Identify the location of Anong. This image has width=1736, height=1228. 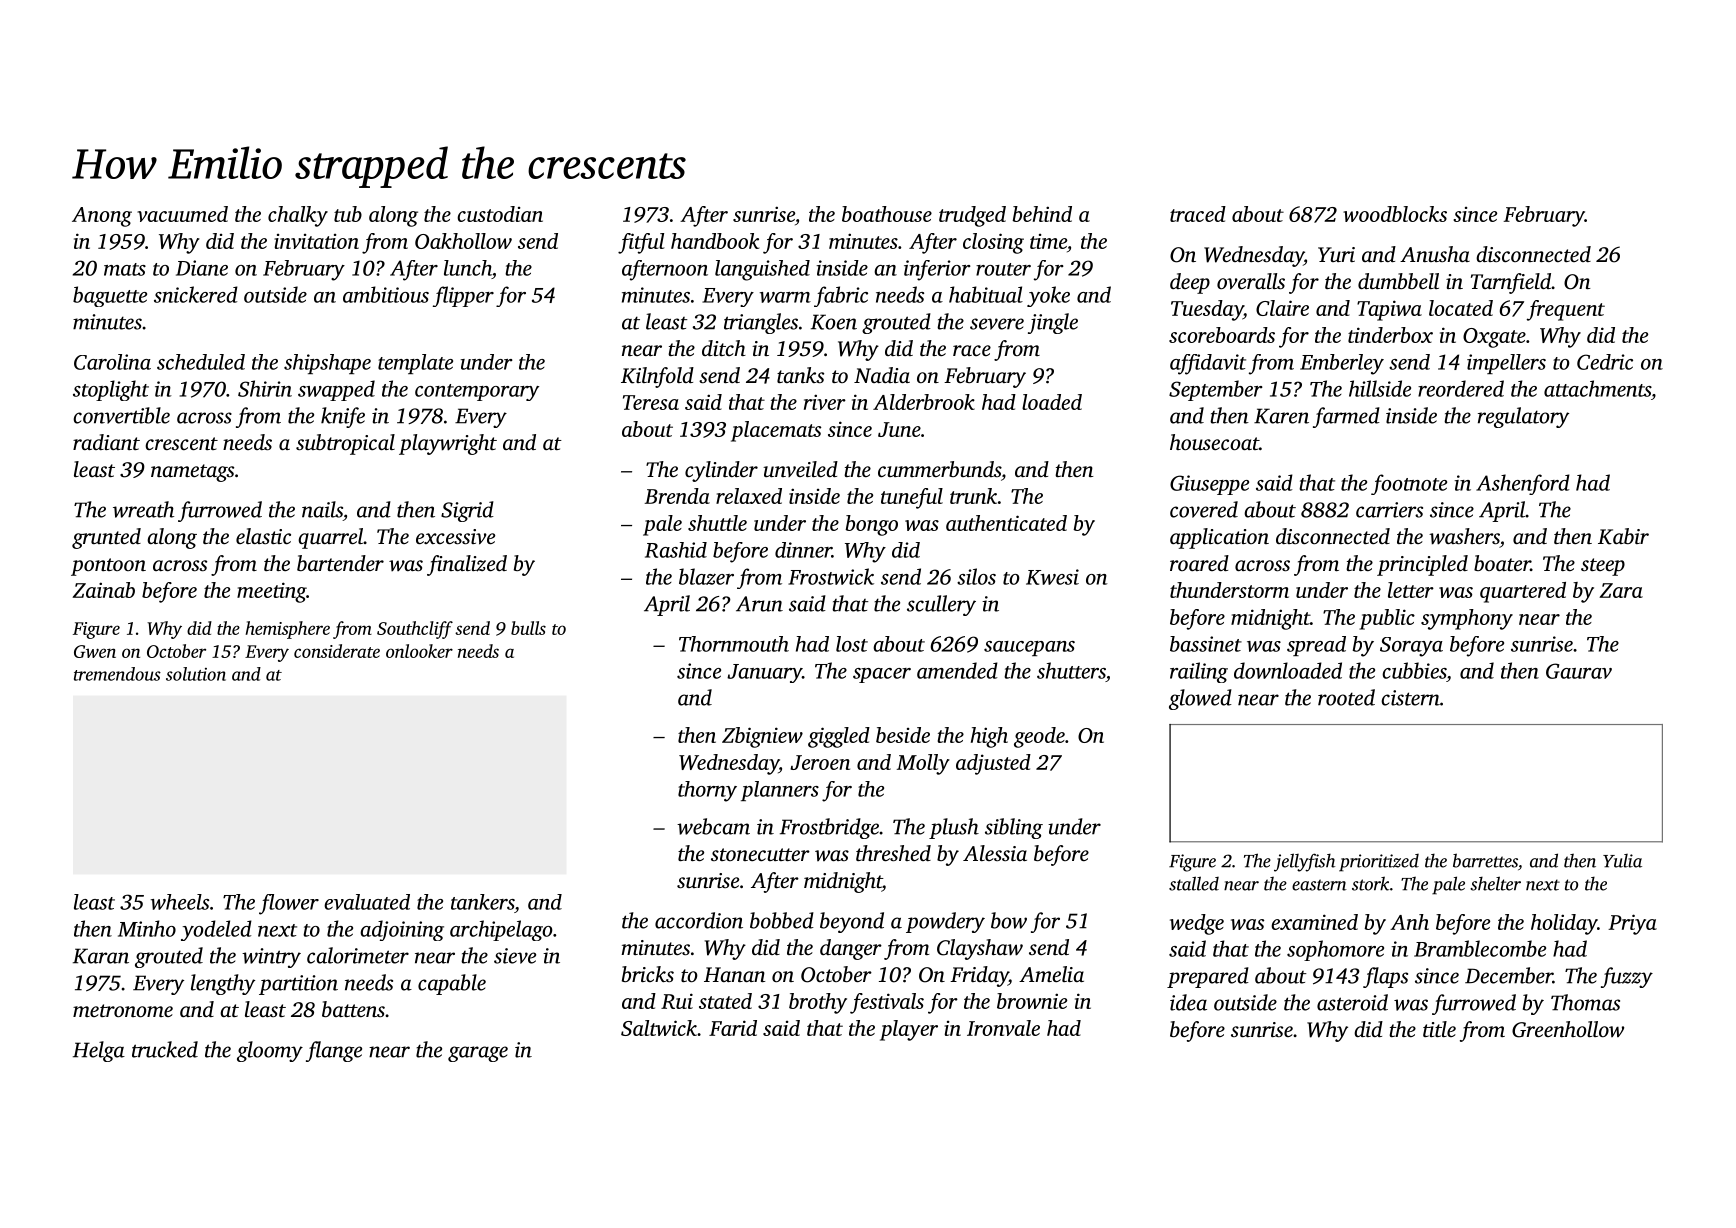
(102, 217).
